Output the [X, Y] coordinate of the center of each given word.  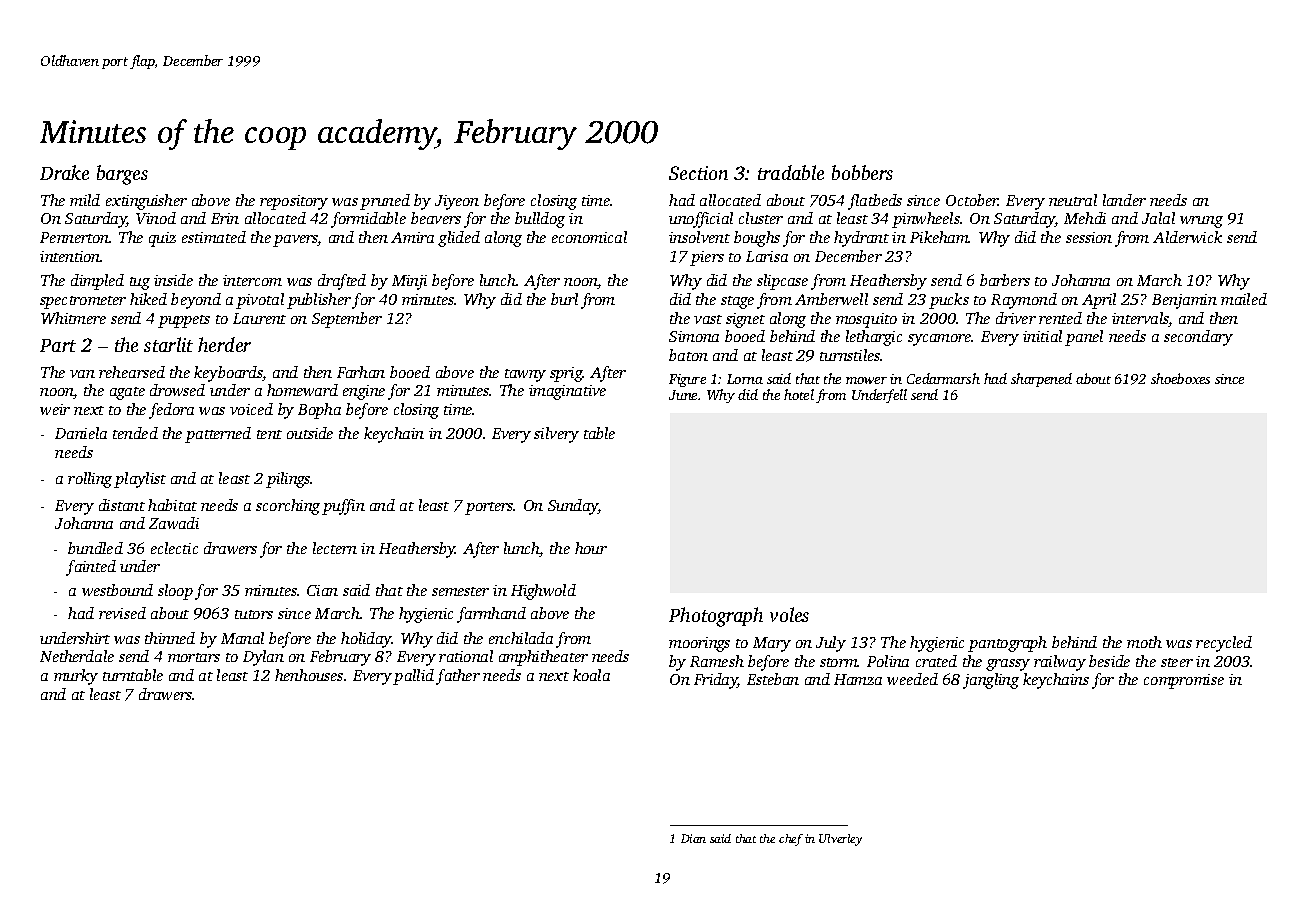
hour [591, 548]
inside [173, 280]
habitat [172, 505]
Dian [693, 838]
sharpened [1041, 380]
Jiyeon [457, 202]
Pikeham [939, 237]
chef [791, 840]
